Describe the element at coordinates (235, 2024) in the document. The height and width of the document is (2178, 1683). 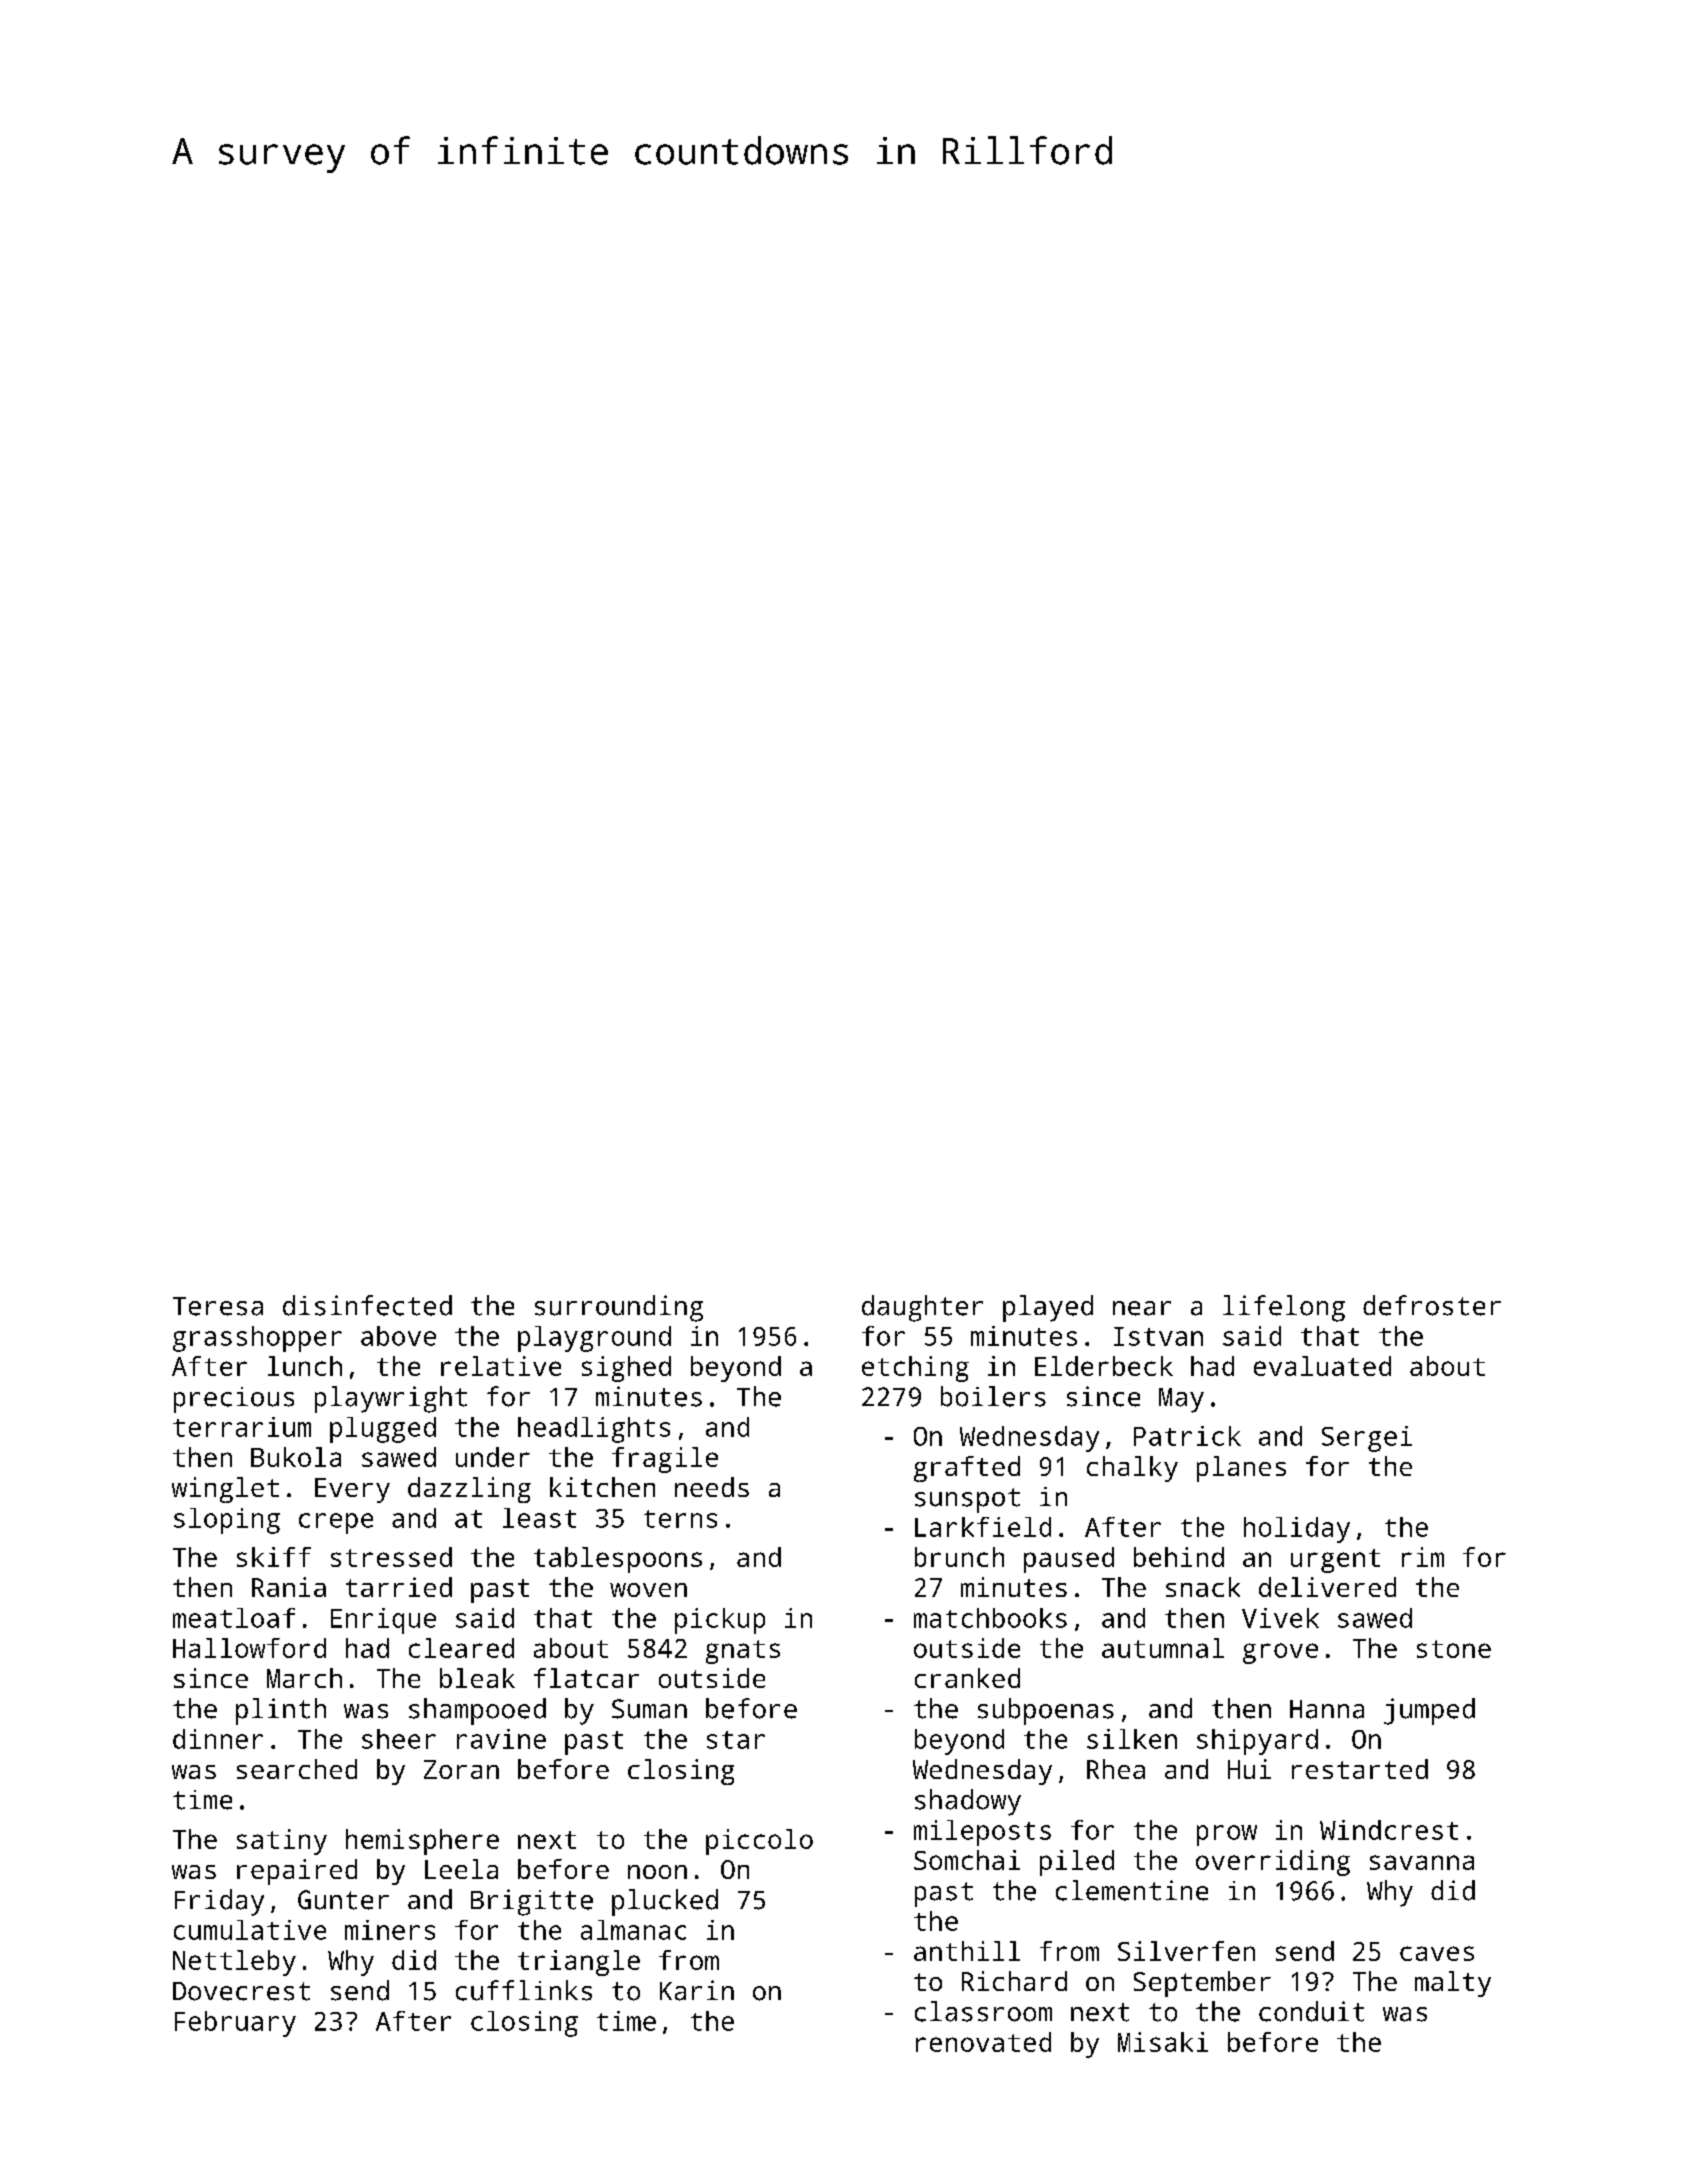
I see `February` at that location.
